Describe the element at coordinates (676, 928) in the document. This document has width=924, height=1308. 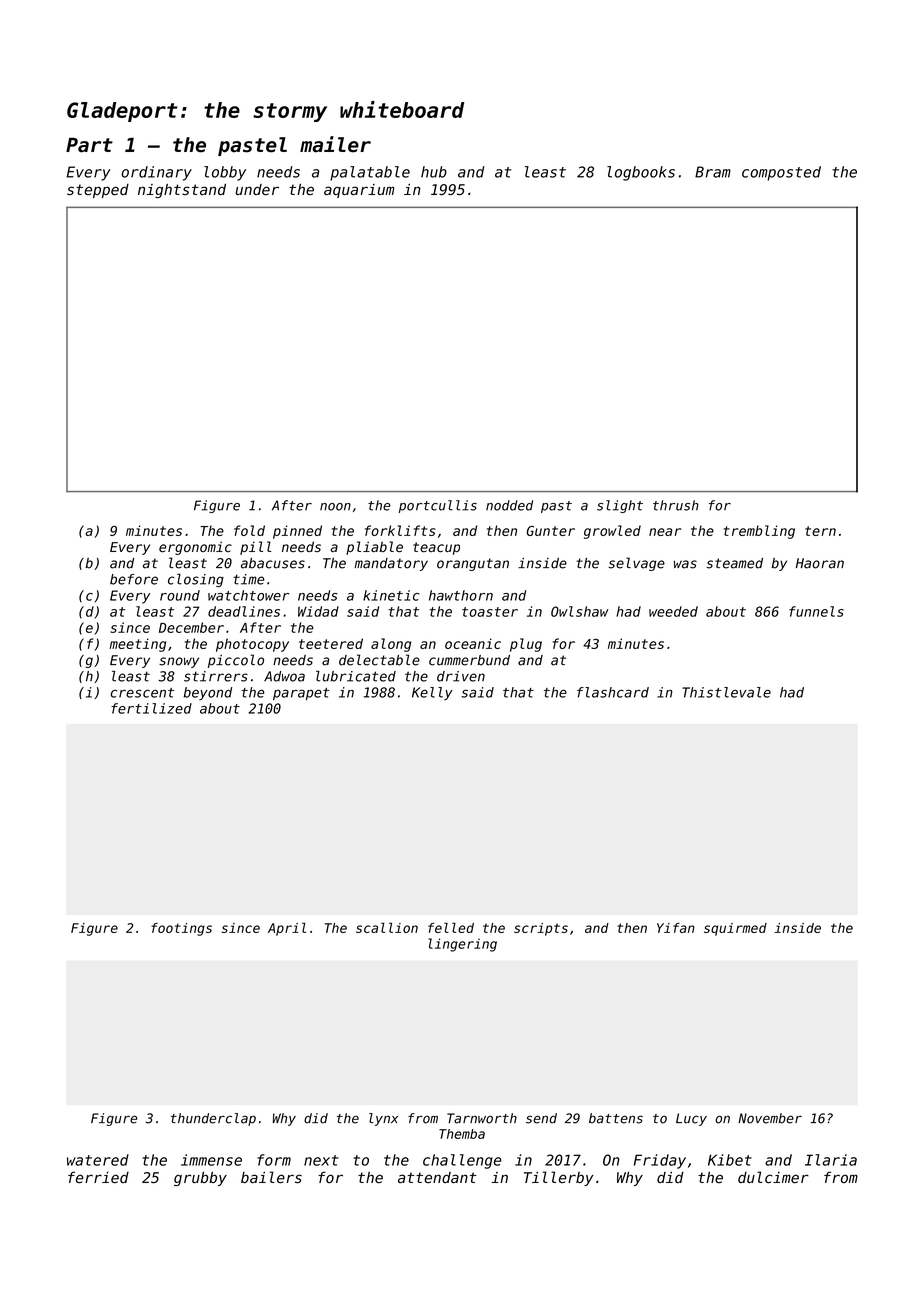
I see `Yifan` at that location.
